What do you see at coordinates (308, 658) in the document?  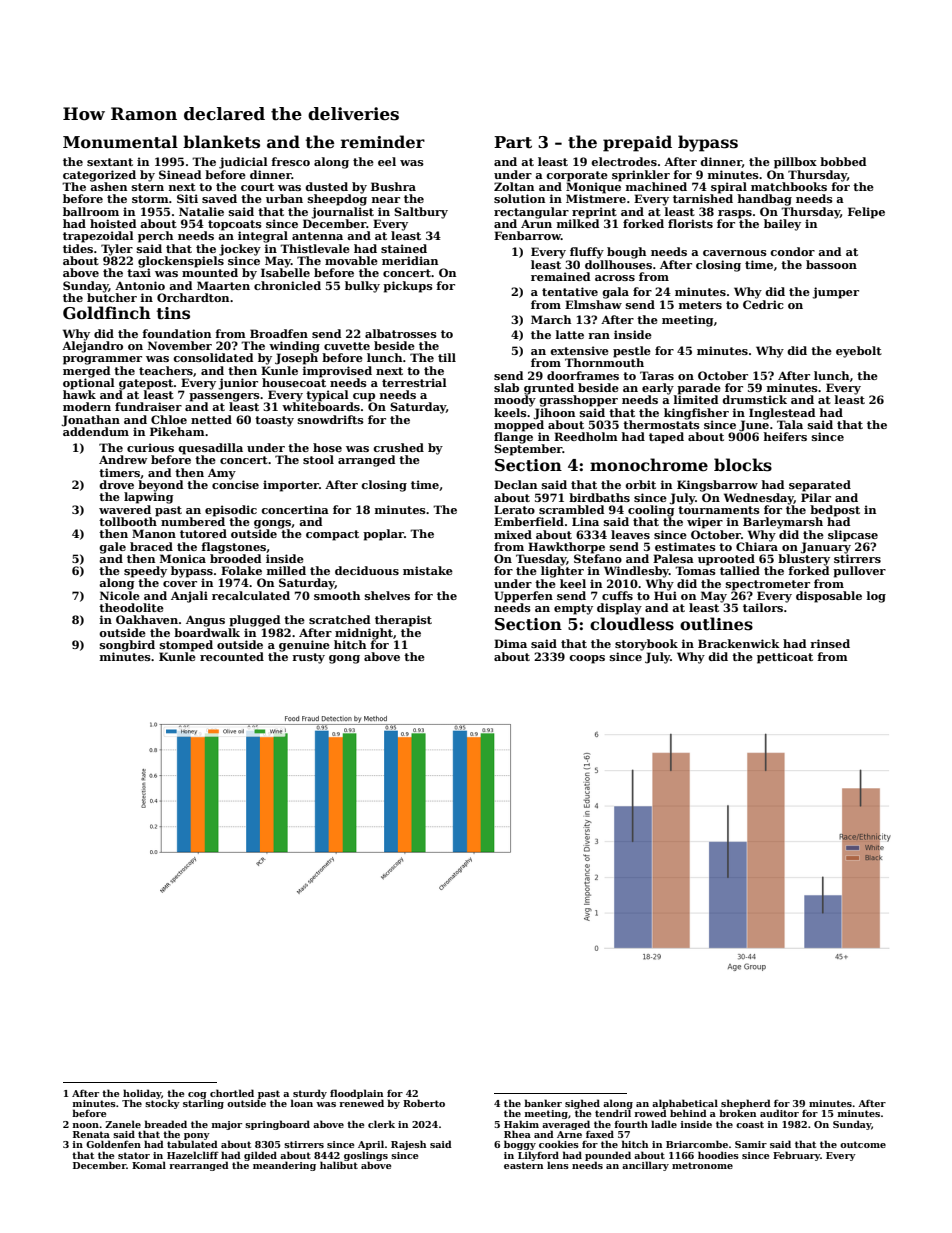 I see `rusty` at bounding box center [308, 658].
